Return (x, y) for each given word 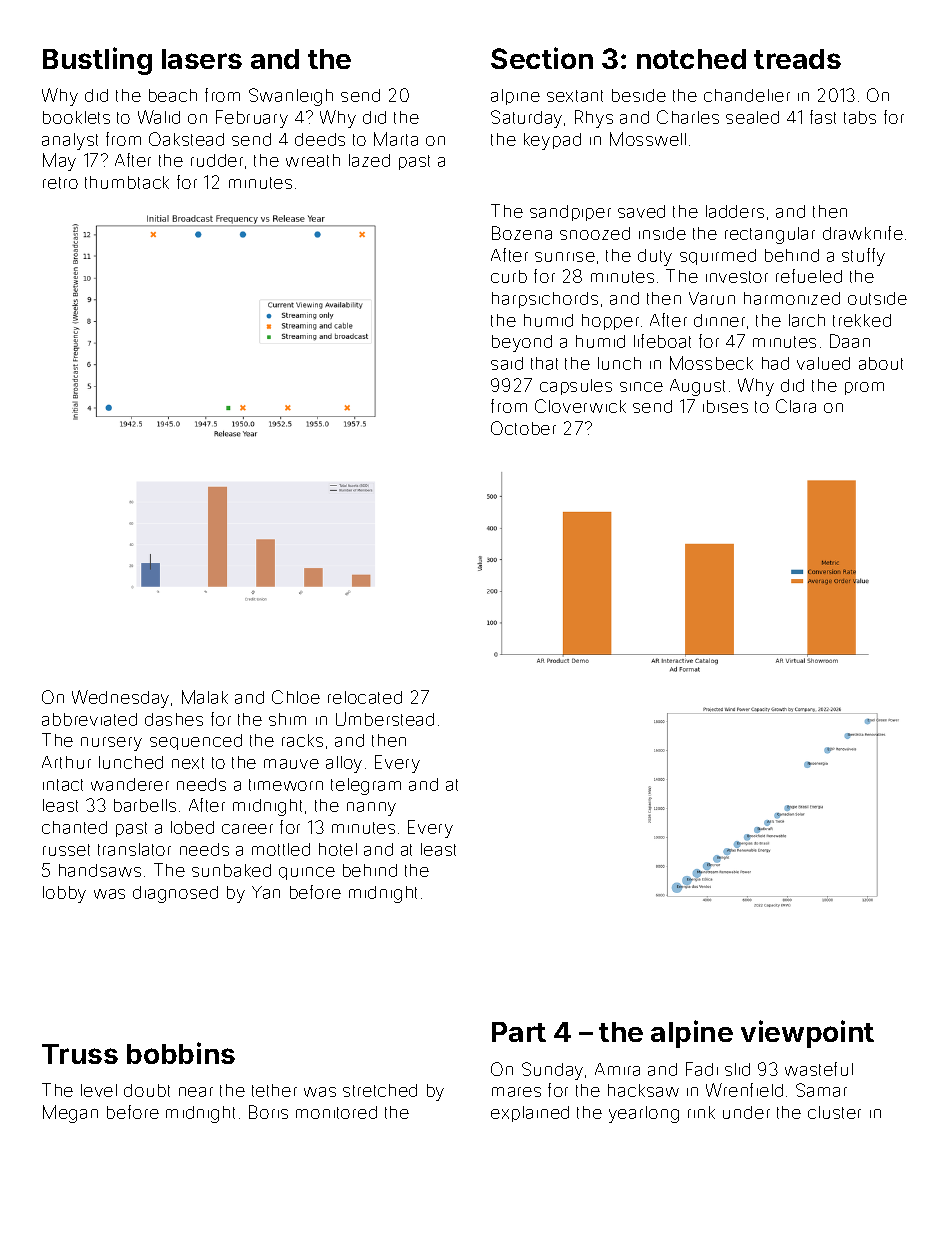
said (507, 363)
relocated (365, 697)
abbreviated (89, 719)
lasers (202, 59)
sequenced (196, 742)
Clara (796, 406)
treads (797, 59)
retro (60, 183)
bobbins (181, 1053)
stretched (380, 1090)
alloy (344, 764)
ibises (725, 406)
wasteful (819, 1069)
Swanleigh (291, 97)
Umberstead (385, 719)
